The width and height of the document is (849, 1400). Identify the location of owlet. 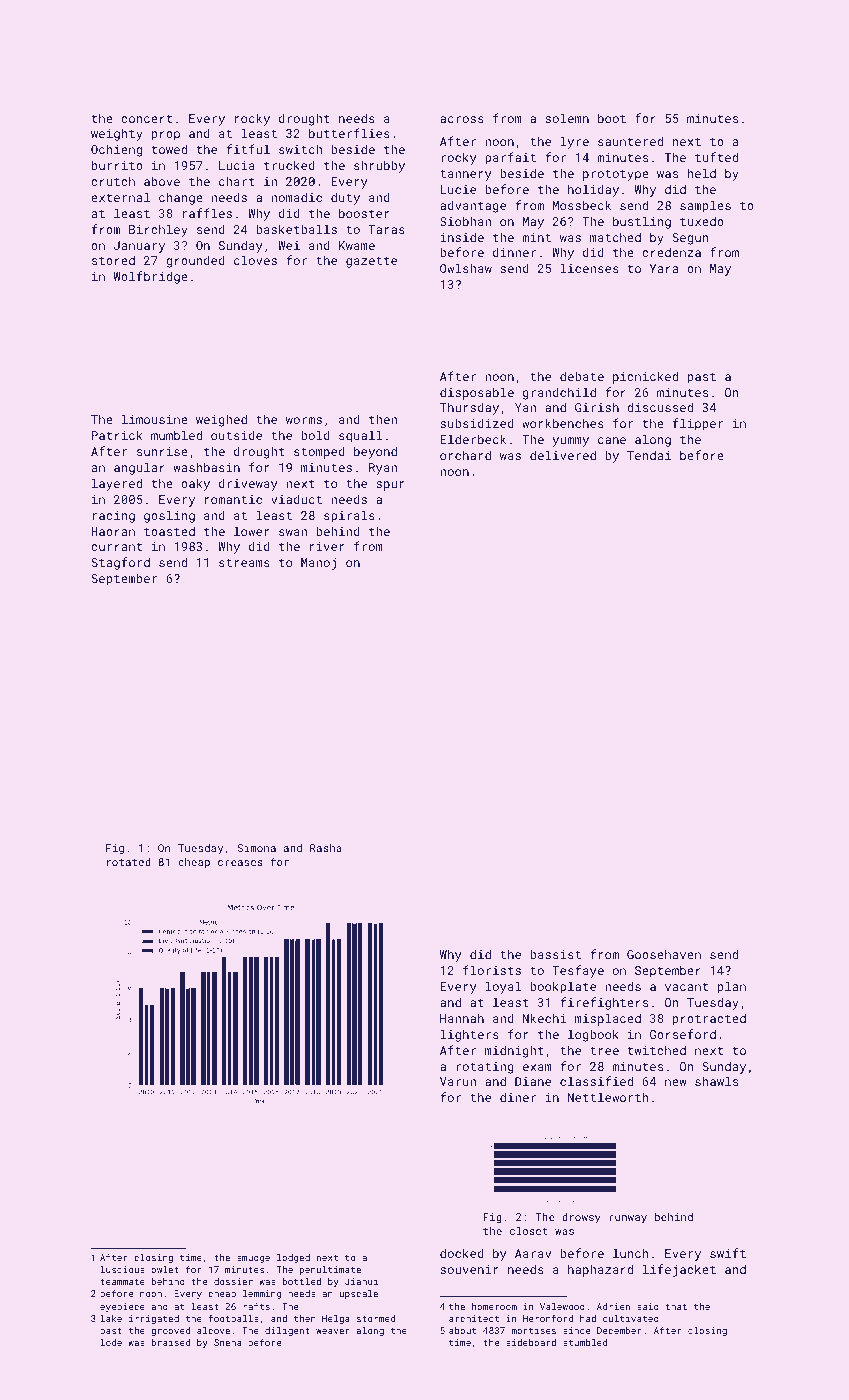
(165, 1269).
